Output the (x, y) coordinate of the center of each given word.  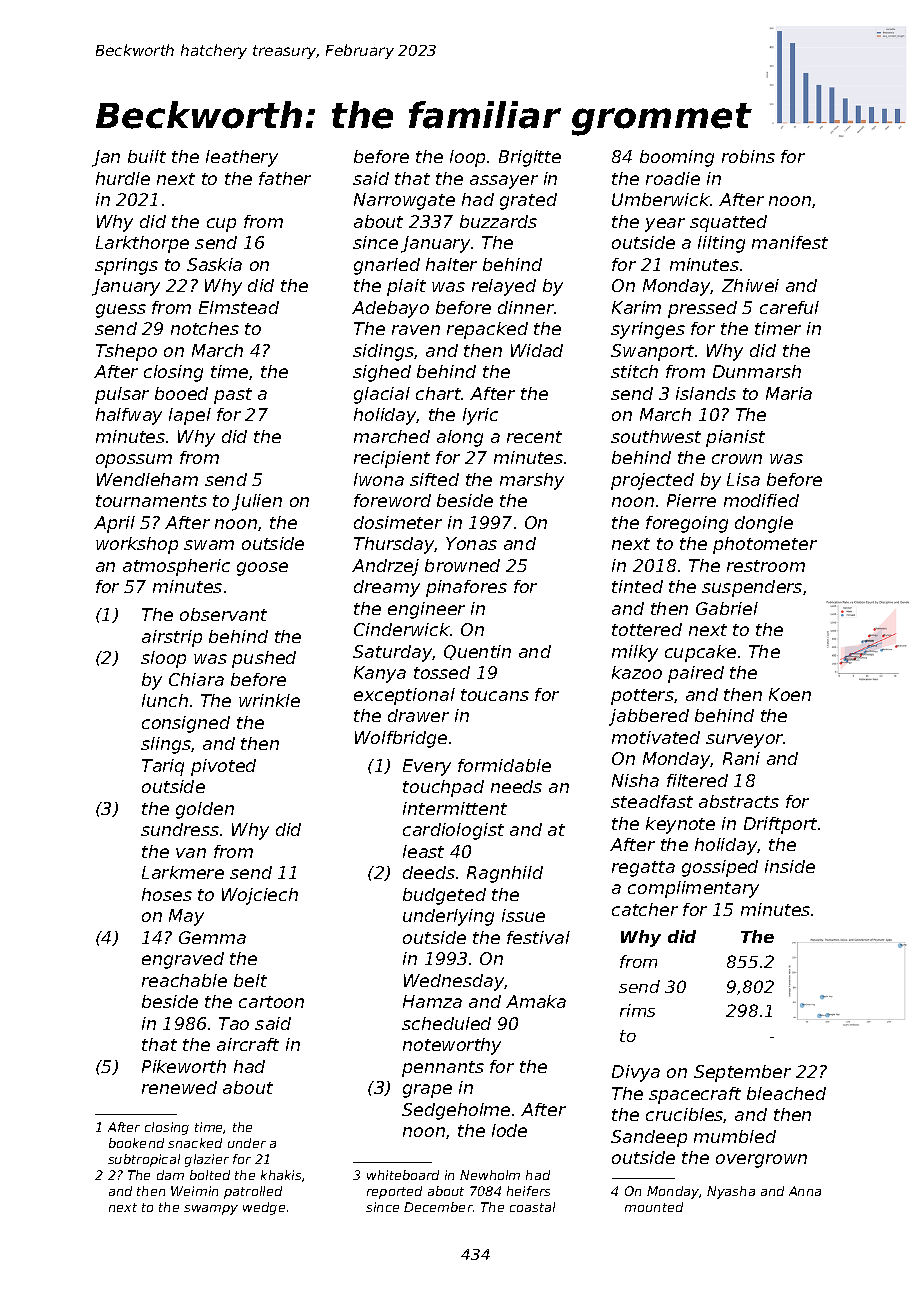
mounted (654, 1207)
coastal (532, 1207)
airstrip (172, 638)
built (147, 156)
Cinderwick (402, 629)
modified (761, 500)
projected (652, 481)
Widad (537, 350)
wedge (264, 1208)
